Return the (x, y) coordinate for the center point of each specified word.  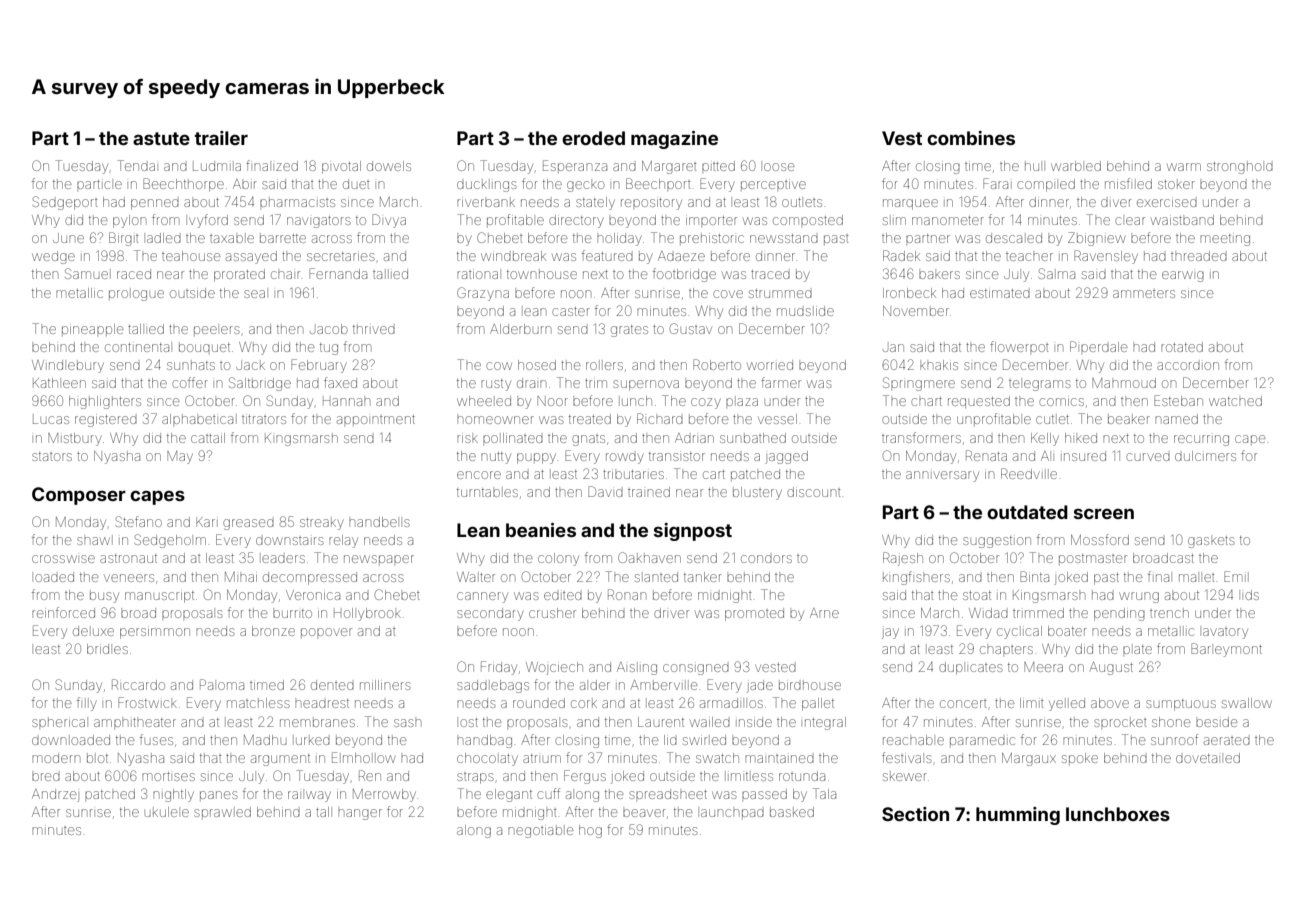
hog (590, 831)
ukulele (167, 812)
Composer (79, 496)
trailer (221, 138)
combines (971, 138)
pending (1119, 614)
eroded (593, 138)
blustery (757, 493)
